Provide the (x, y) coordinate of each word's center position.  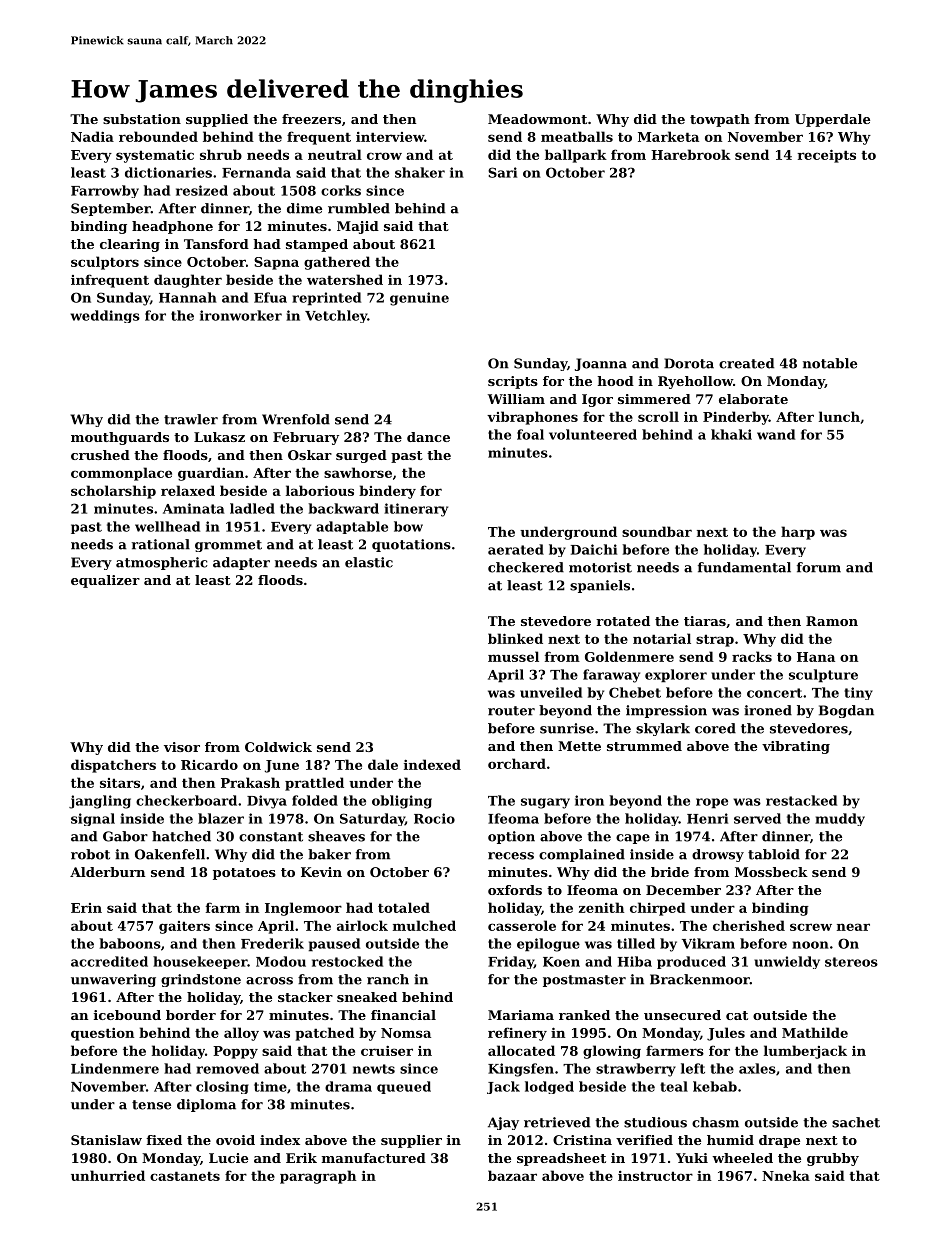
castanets (185, 1176)
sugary (545, 803)
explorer (676, 676)
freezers (311, 119)
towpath (720, 120)
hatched (181, 836)
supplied (217, 120)
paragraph (318, 1177)
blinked (515, 638)
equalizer (105, 581)
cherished (749, 925)
